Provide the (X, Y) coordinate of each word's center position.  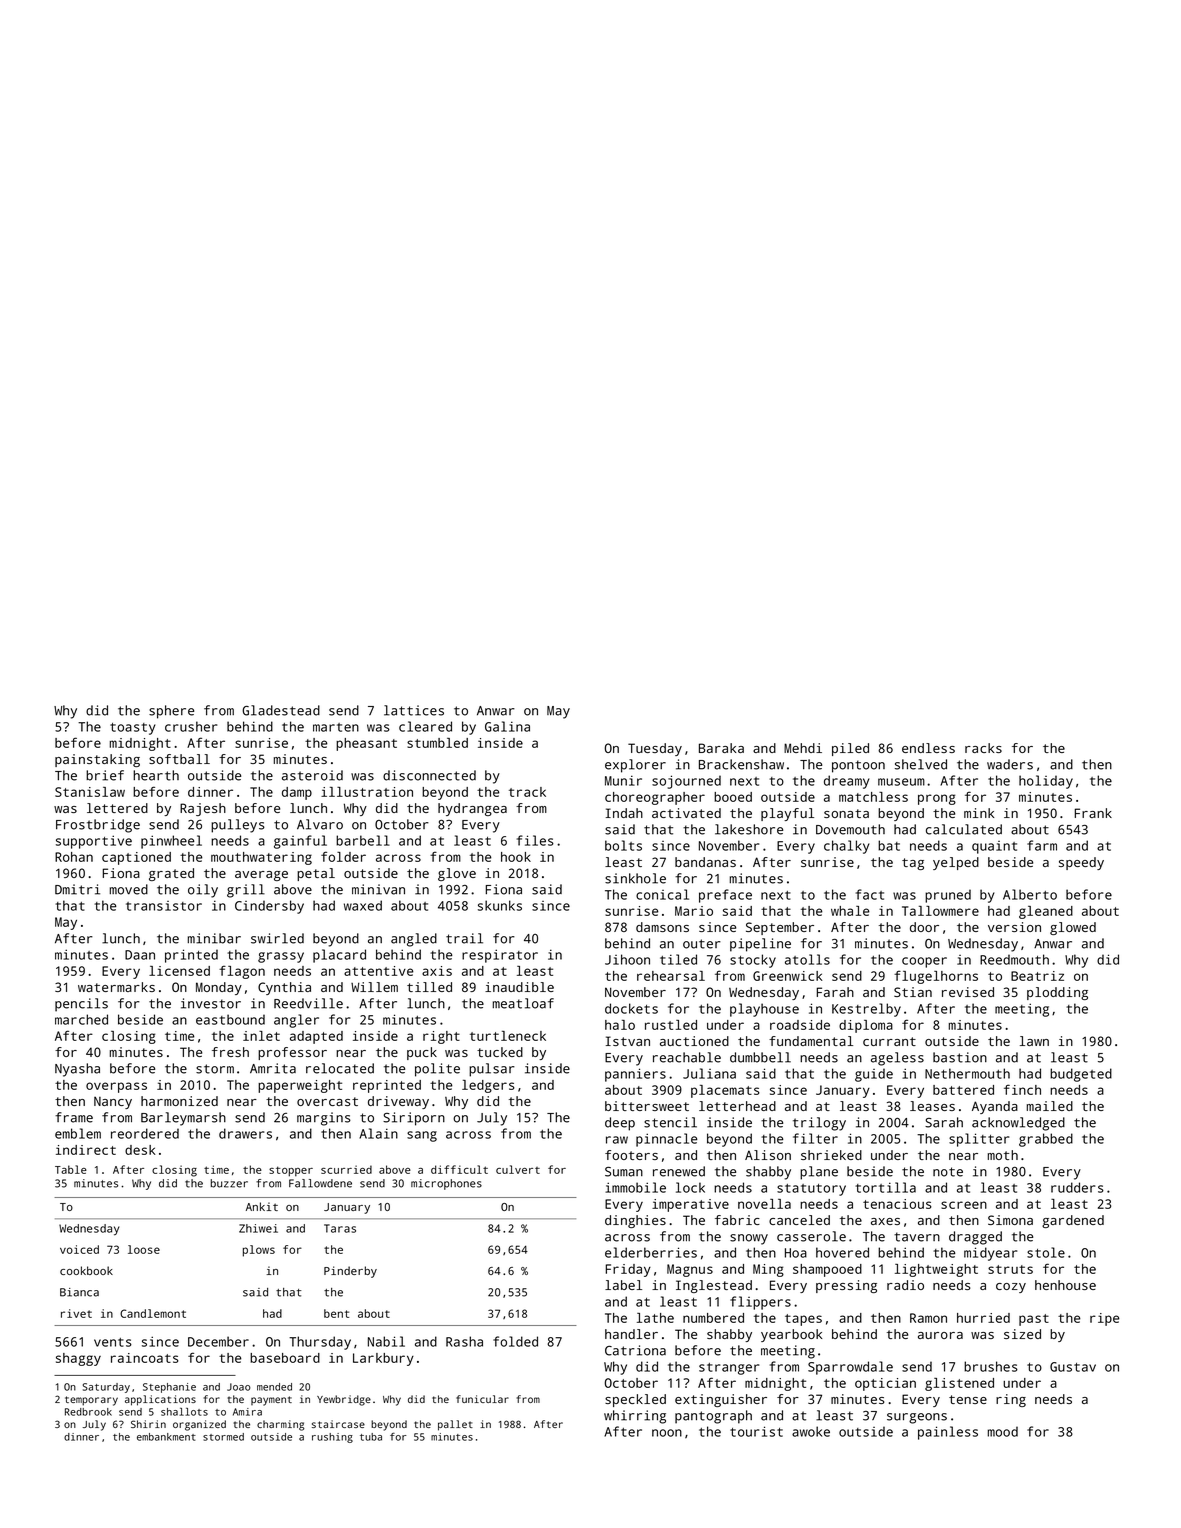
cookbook (86, 1270)
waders (1010, 764)
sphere (171, 712)
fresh (230, 1052)
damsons (662, 927)
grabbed (1046, 1140)
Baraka (721, 748)
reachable (687, 1057)
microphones (446, 1184)
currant (889, 1041)
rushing (332, 1438)
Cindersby (269, 907)
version (1014, 927)
